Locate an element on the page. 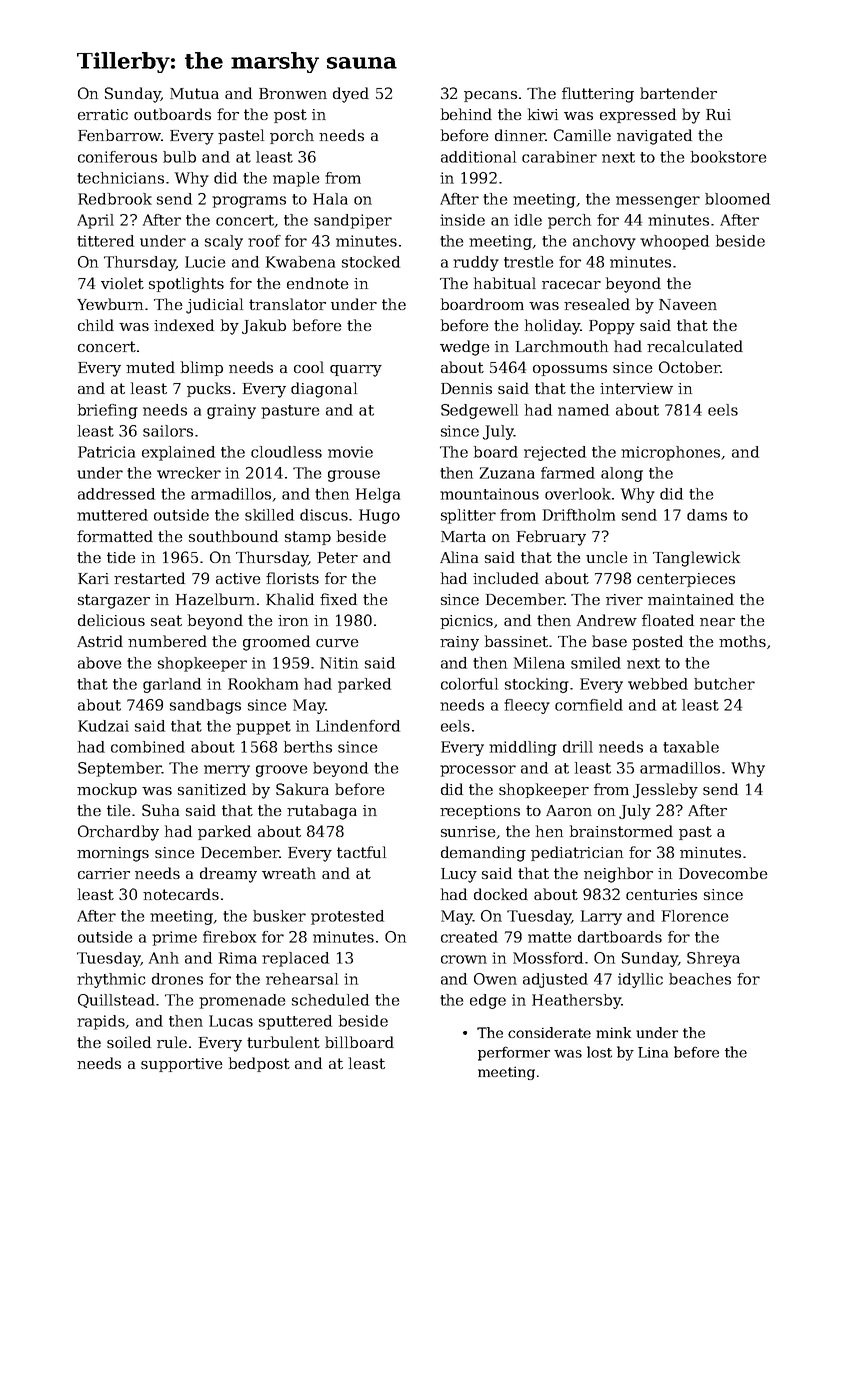 This page has height=1400, width=849. protested is located at coordinates (347, 917).
